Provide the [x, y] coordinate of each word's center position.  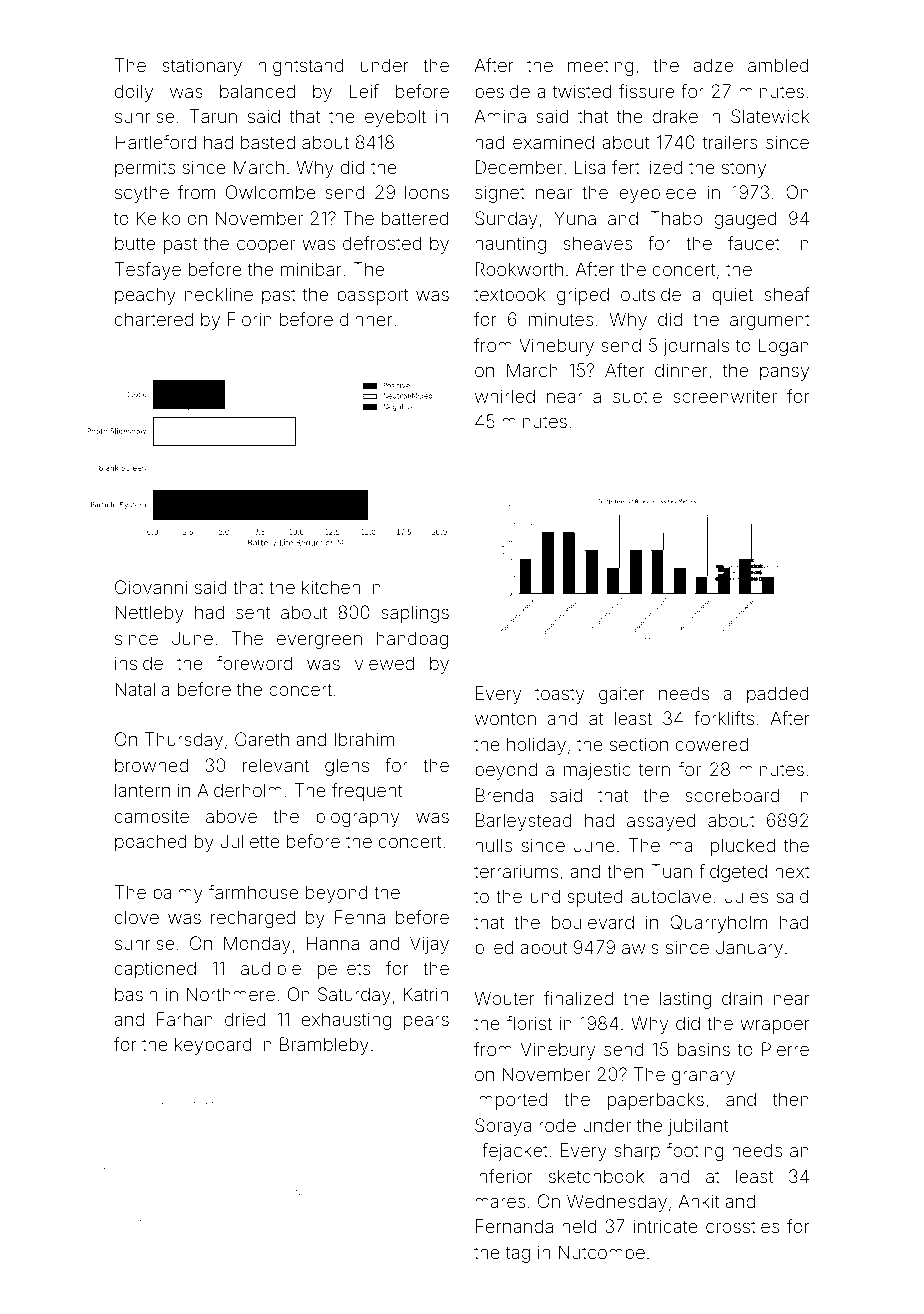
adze [713, 65]
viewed [384, 663]
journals [696, 347]
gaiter [622, 695]
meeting [601, 67]
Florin [250, 319]
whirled [505, 396]
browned [151, 765]
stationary [202, 67]
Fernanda [514, 1226]
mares [500, 1202]
